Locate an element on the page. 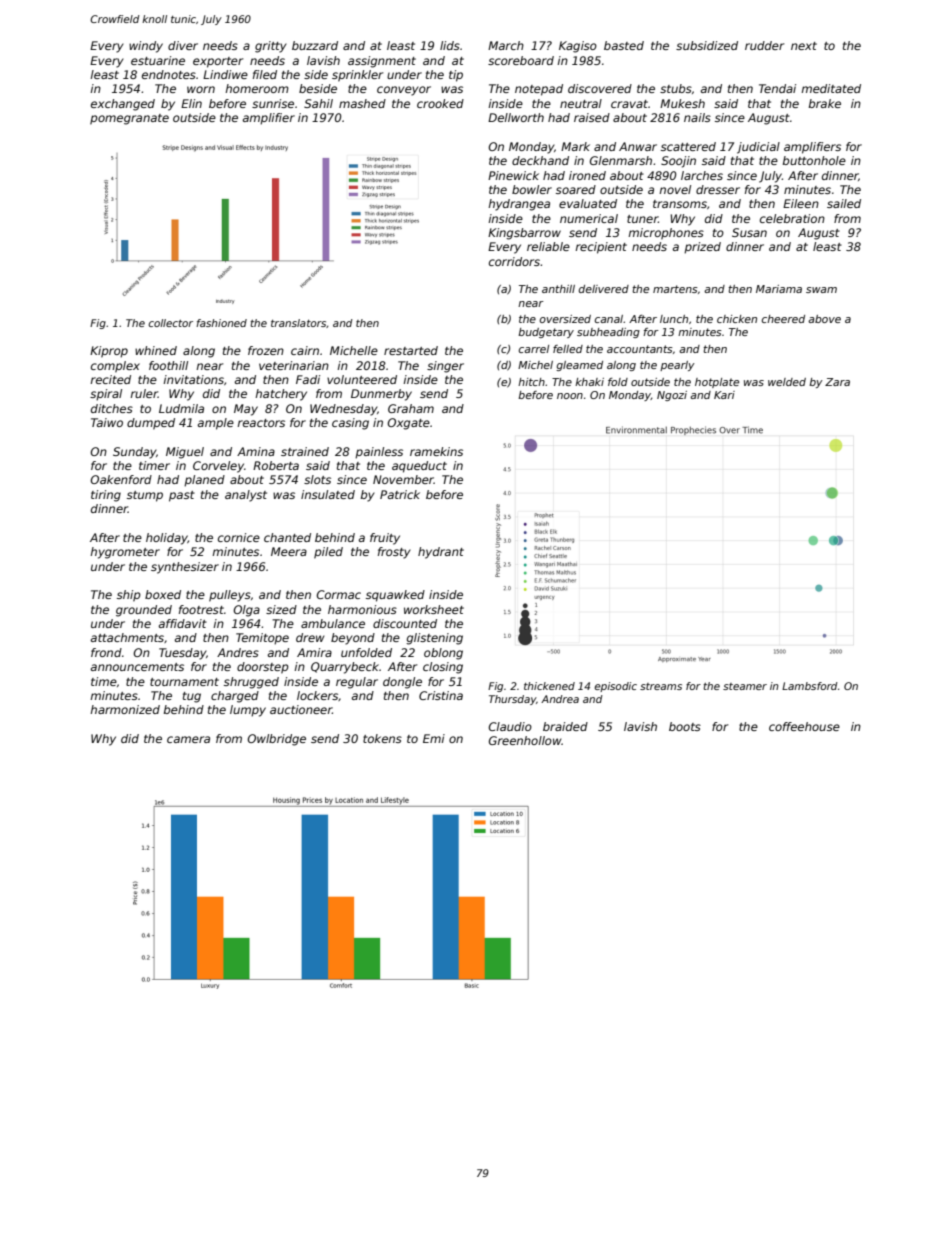 The width and height of the image is (952, 1233). Claudio is located at coordinates (510, 726).
